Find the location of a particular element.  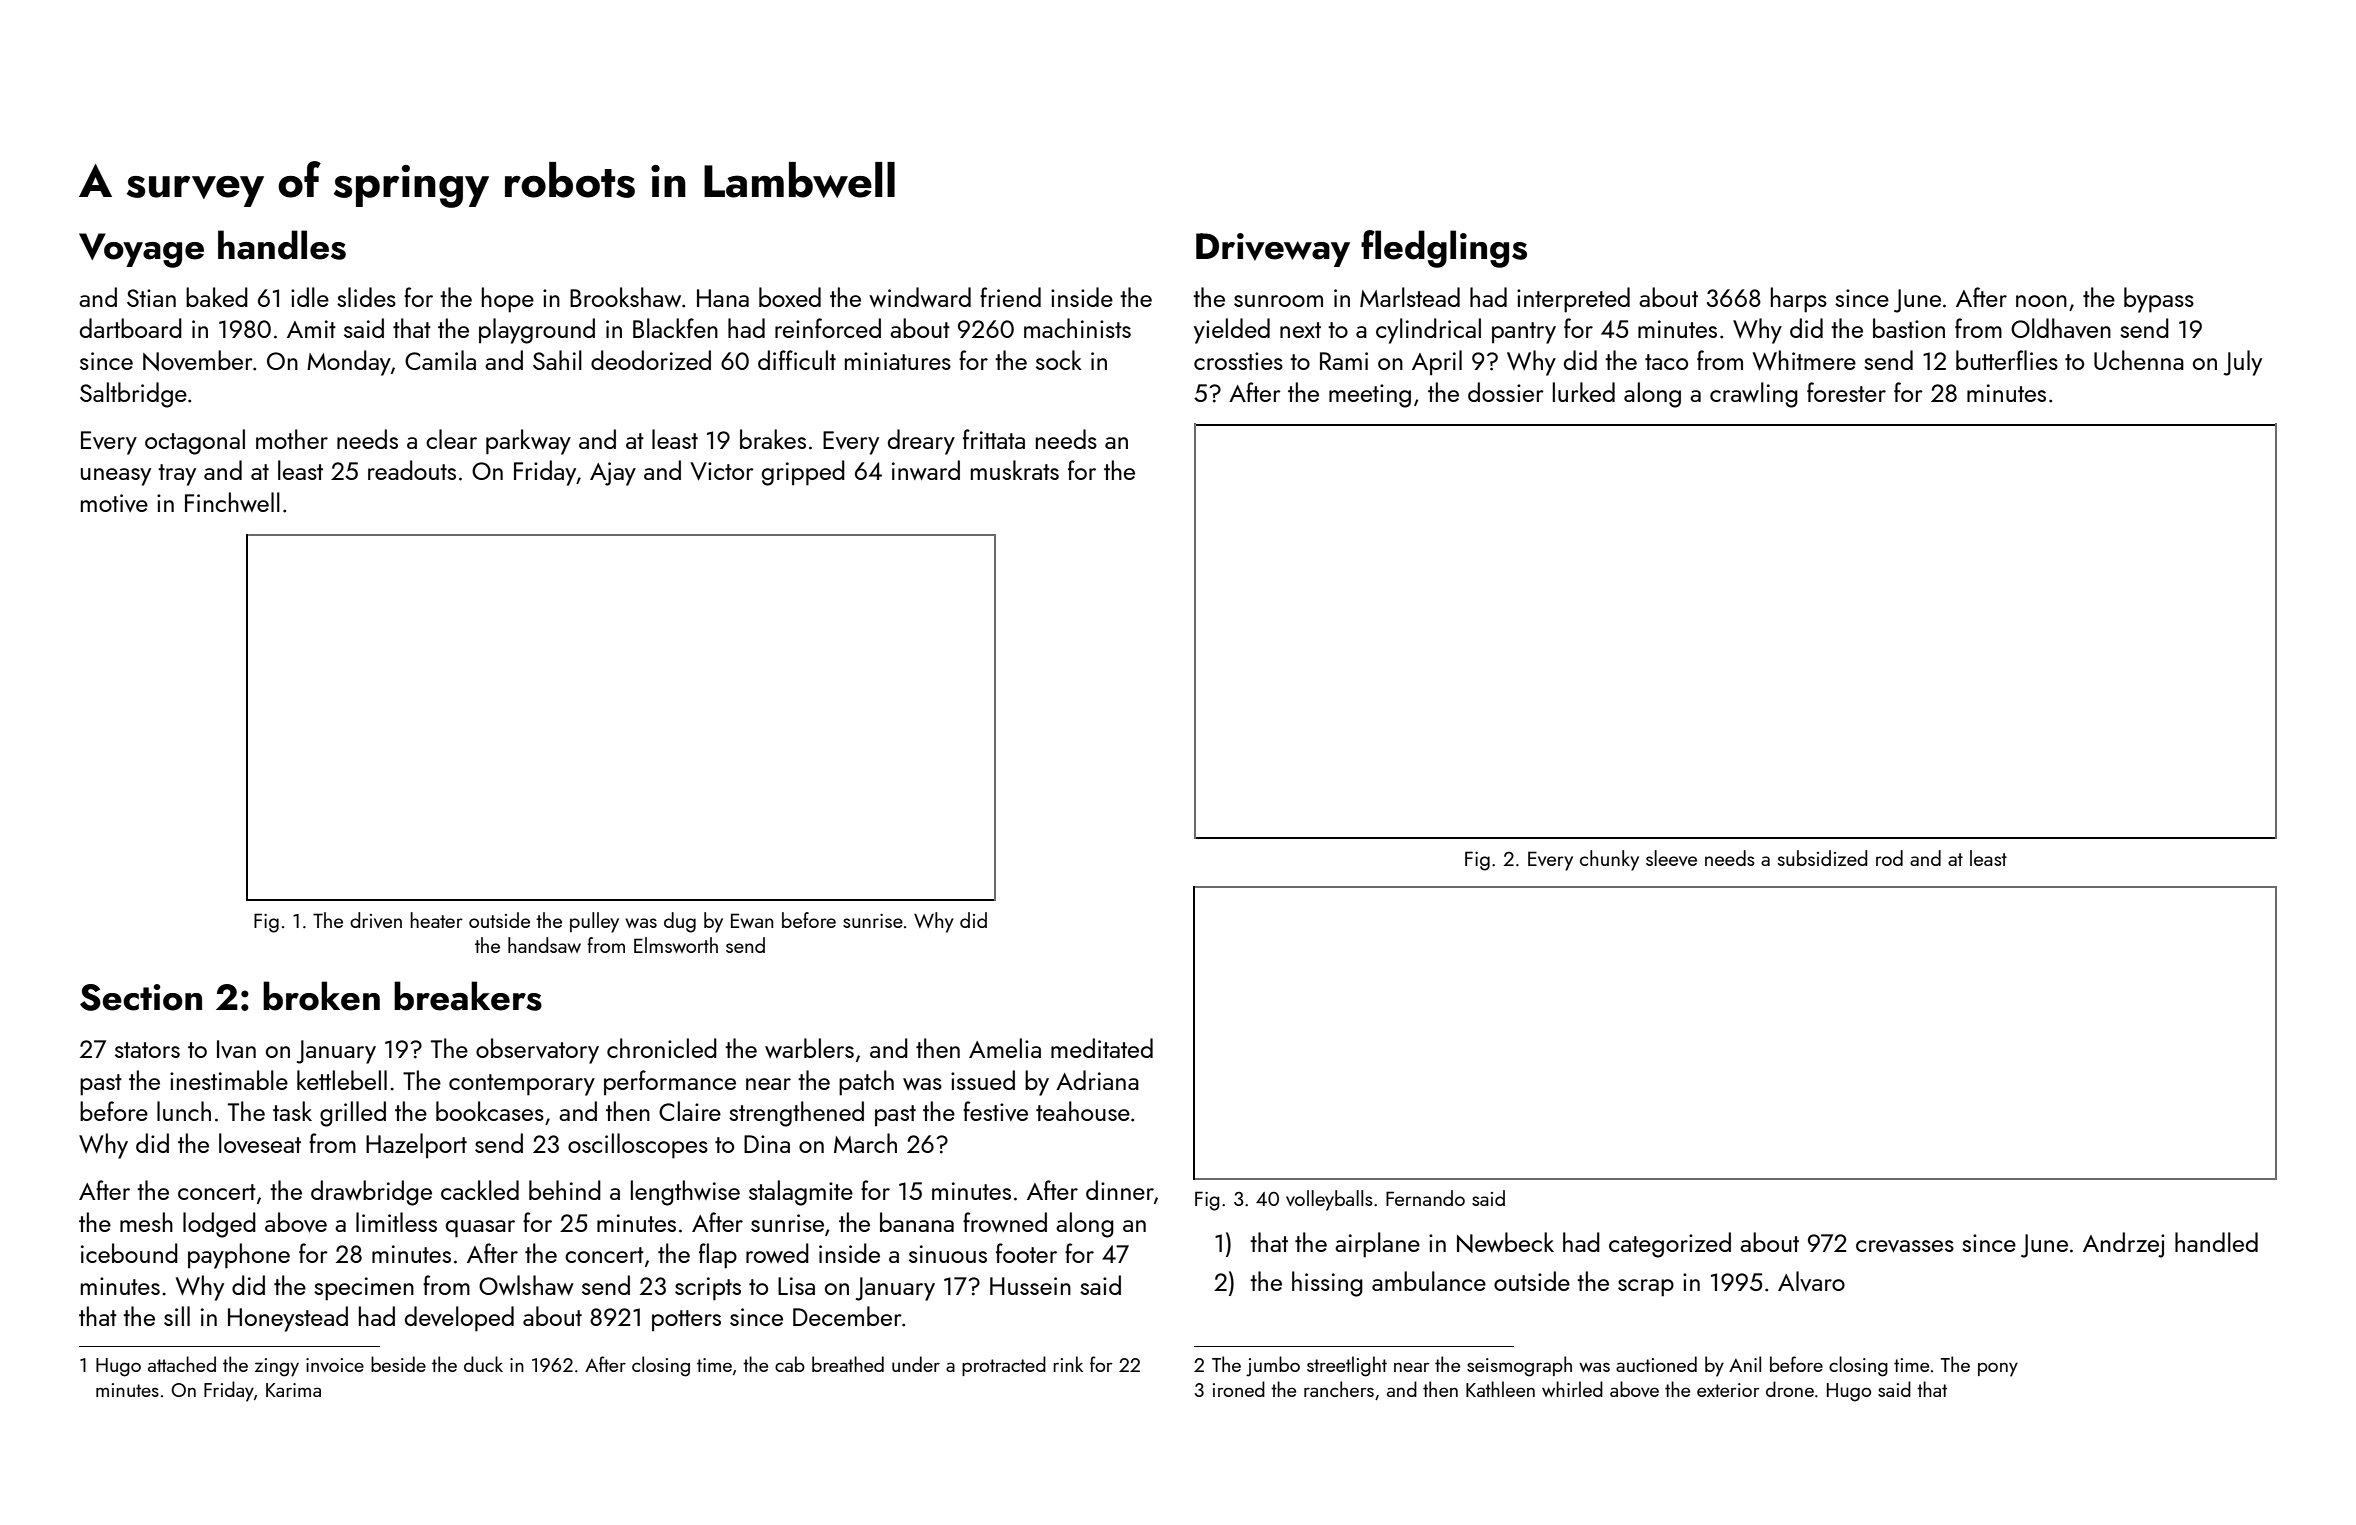

muskrats is located at coordinates (1015, 470).
